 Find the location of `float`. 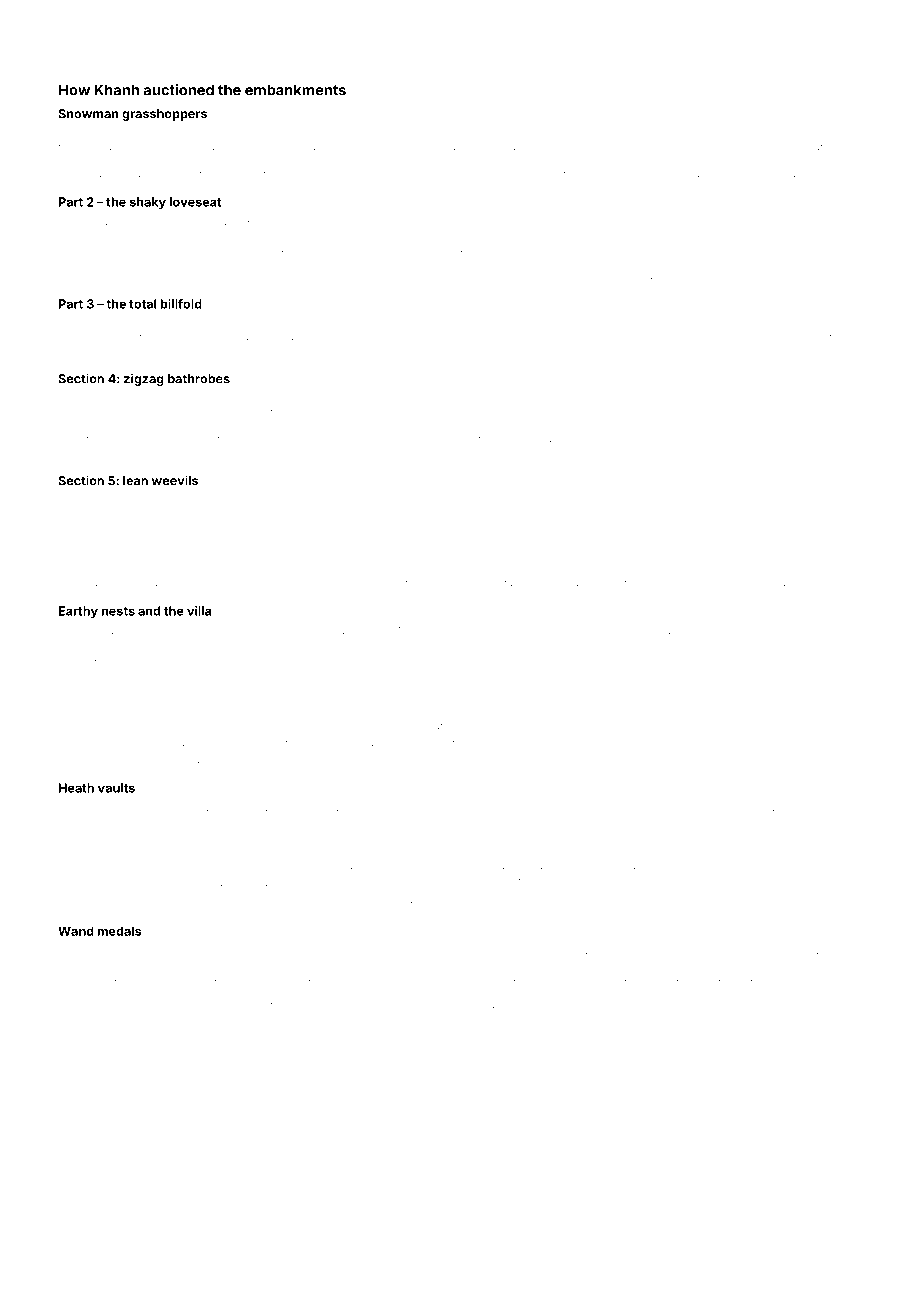

float is located at coordinates (386, 1005).
